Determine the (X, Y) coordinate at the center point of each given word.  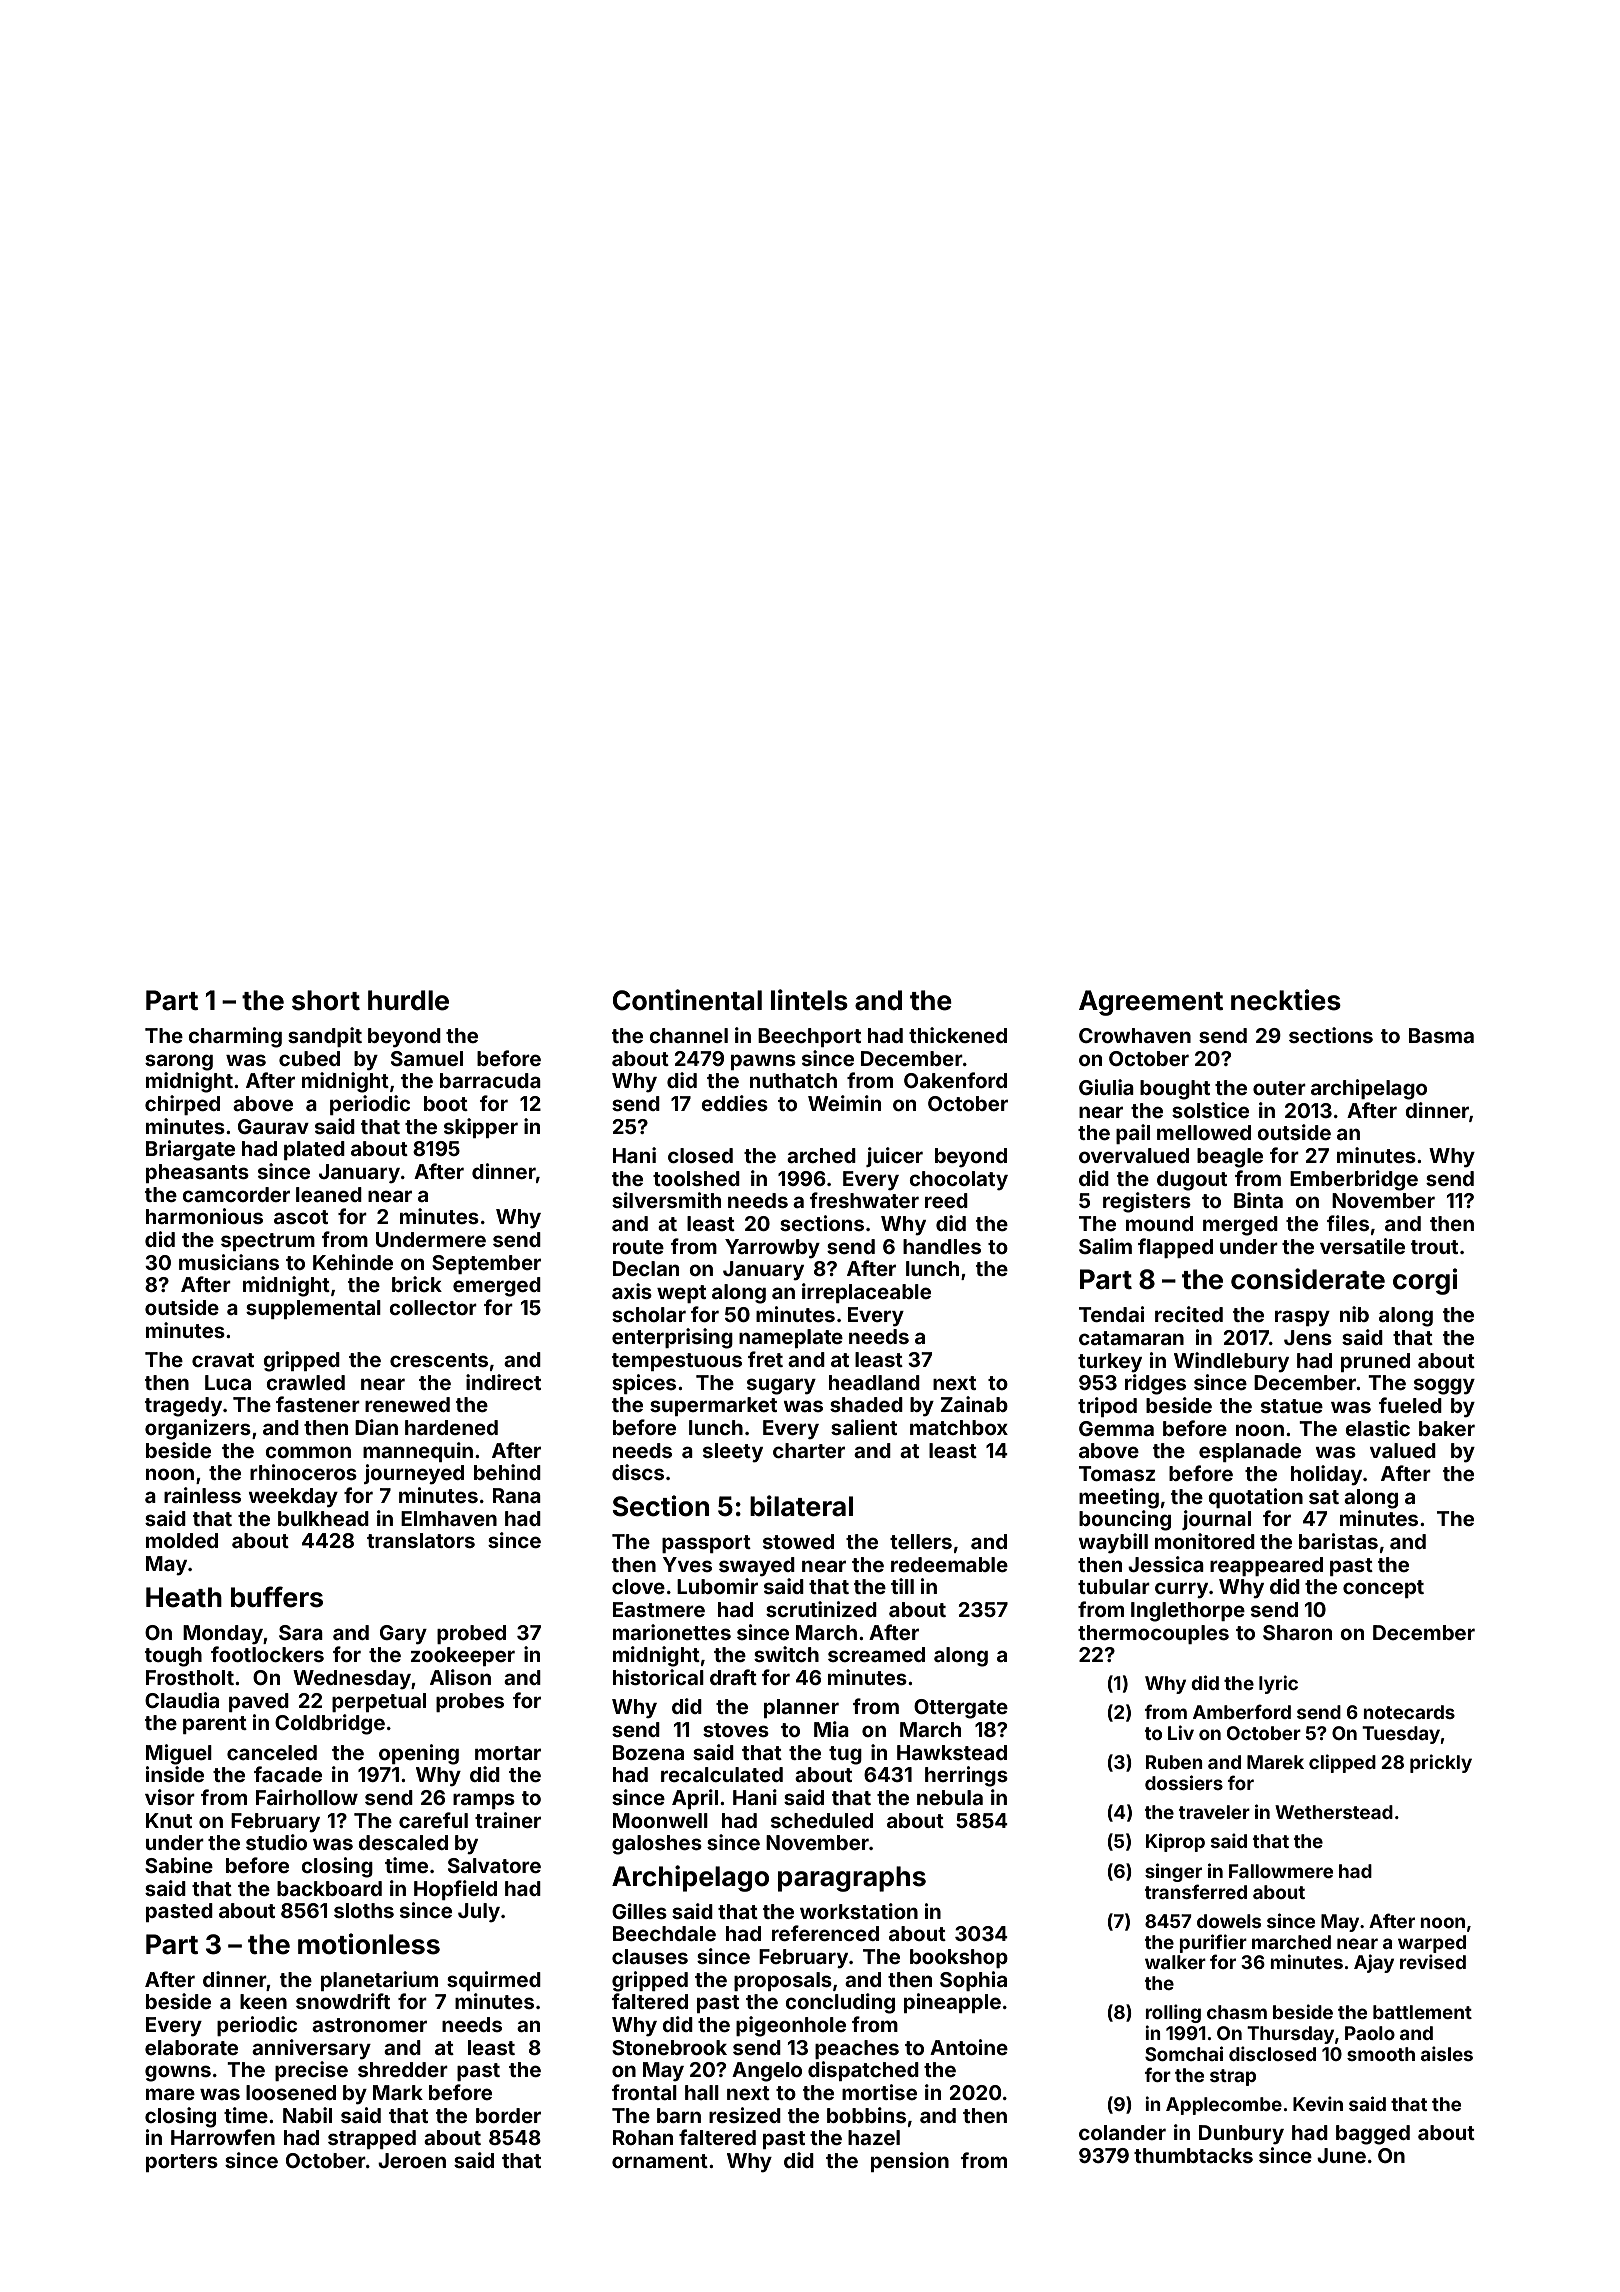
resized (745, 2115)
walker (1175, 1962)
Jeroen (412, 2160)
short (326, 1000)
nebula (950, 1797)
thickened (958, 1035)
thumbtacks (1193, 2155)
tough (173, 1657)
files (1348, 1223)
